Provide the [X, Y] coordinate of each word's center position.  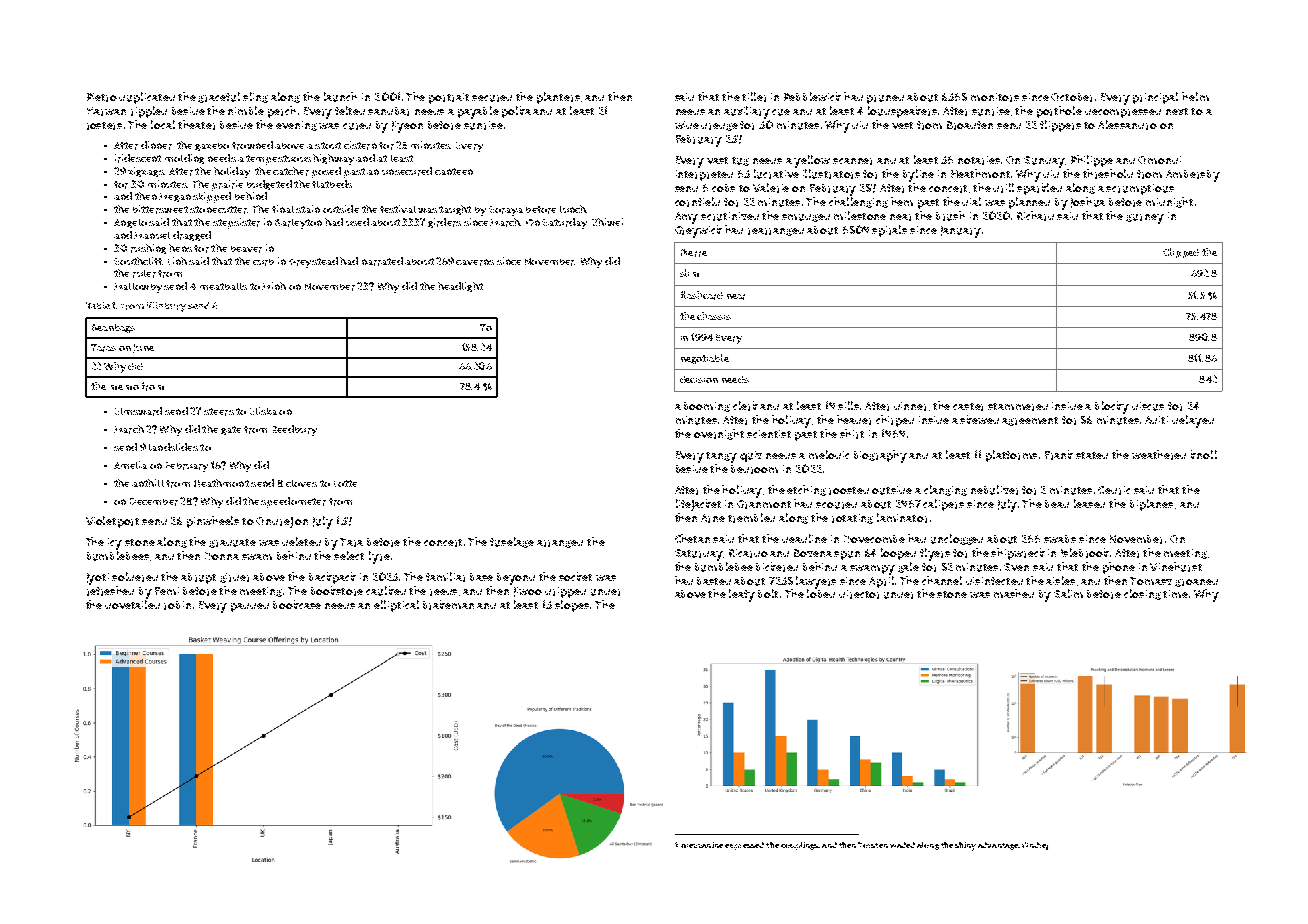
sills [848, 405]
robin [177, 605]
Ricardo [748, 553]
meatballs [223, 286]
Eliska [263, 411]
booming [707, 407]
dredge [719, 127]
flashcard [702, 295]
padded [250, 607]
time [1175, 594]
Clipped [1181, 253]
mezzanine [702, 845]
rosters [104, 126]
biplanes [1151, 505]
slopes [572, 606]
